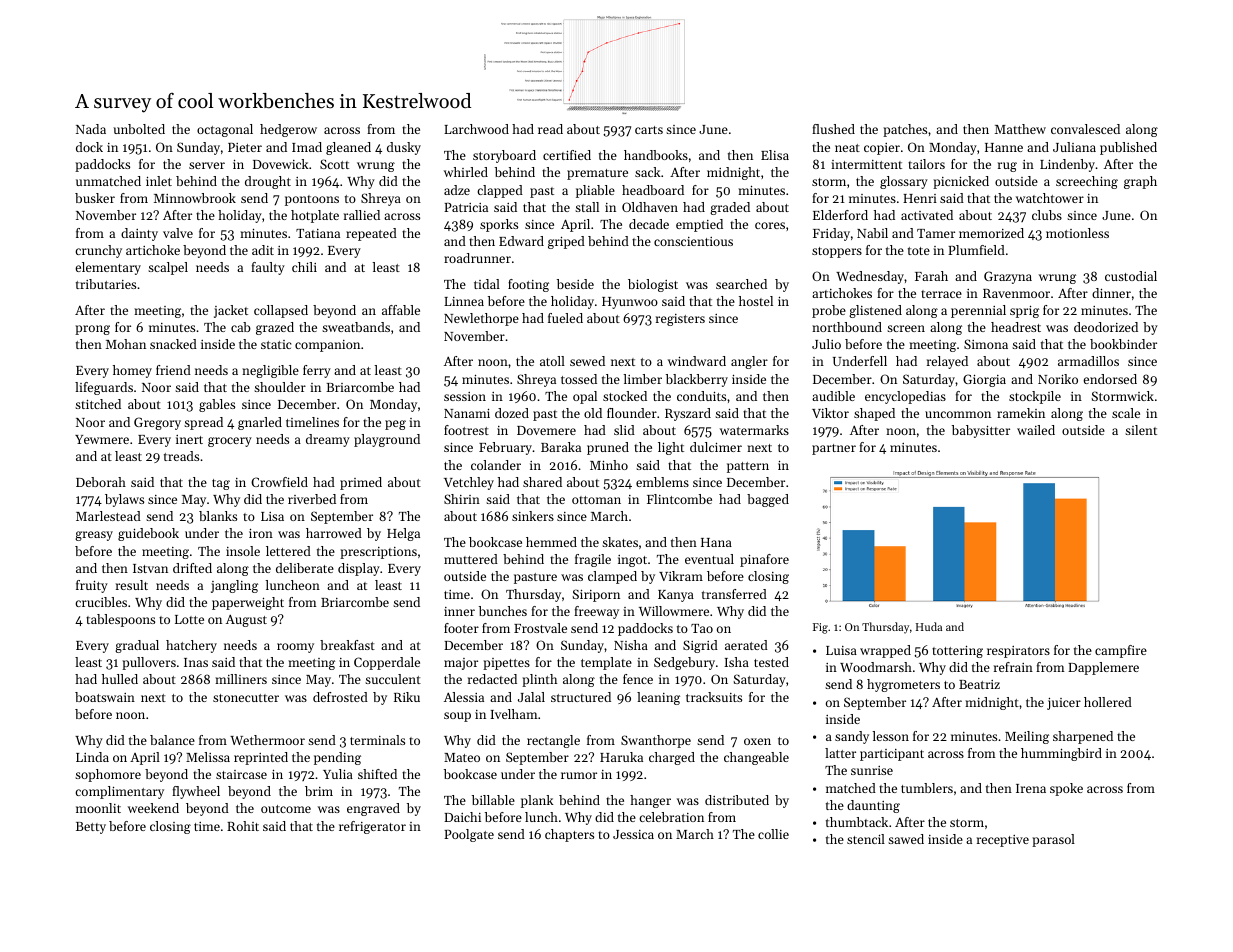 This page has height=952, width=1233. What do you see at coordinates (1020, 129) in the page?
I see `Matthew` at bounding box center [1020, 129].
